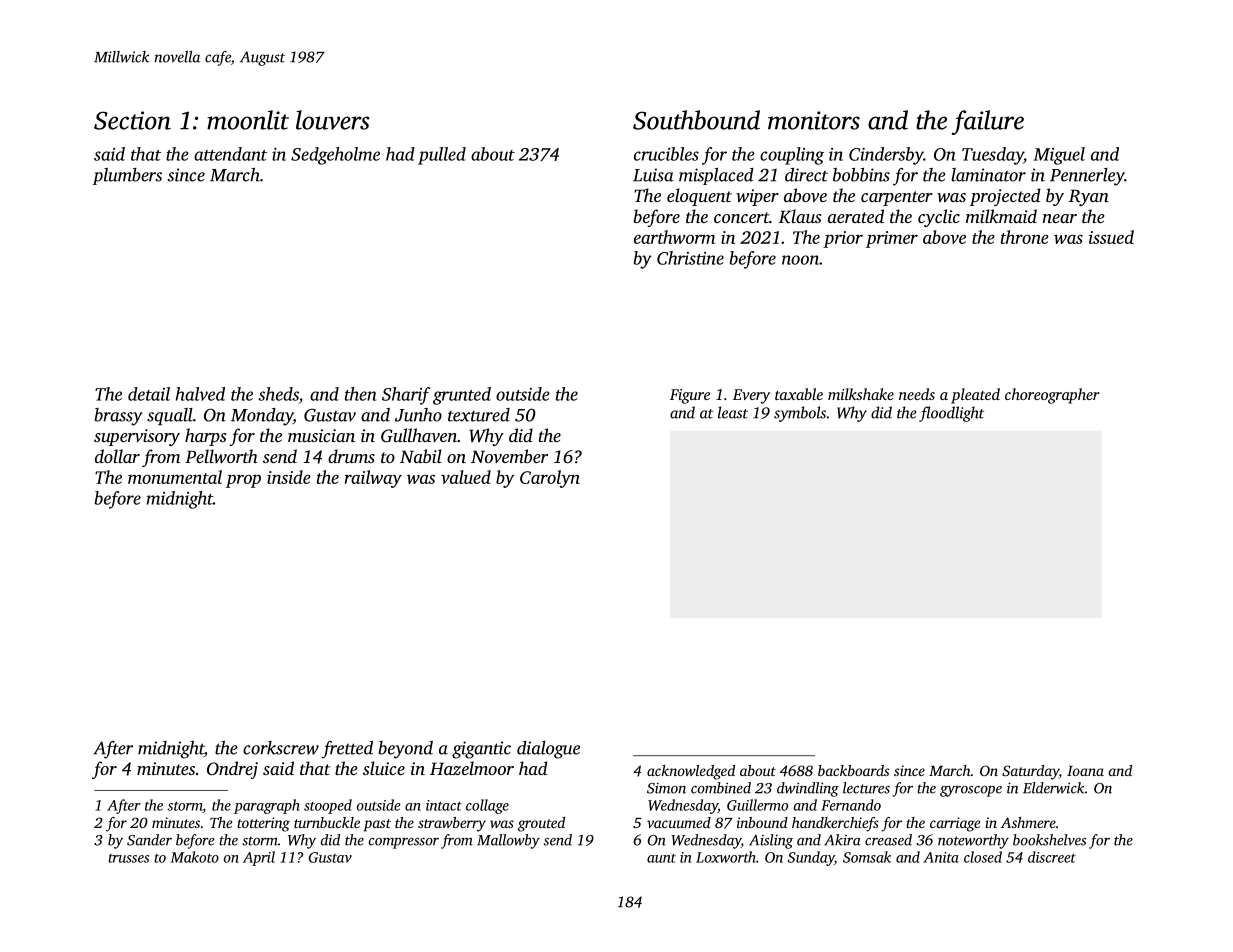 This image has height=952, width=1233. Describe the element at coordinates (951, 414) in the image. I see `floodlight` at that location.
